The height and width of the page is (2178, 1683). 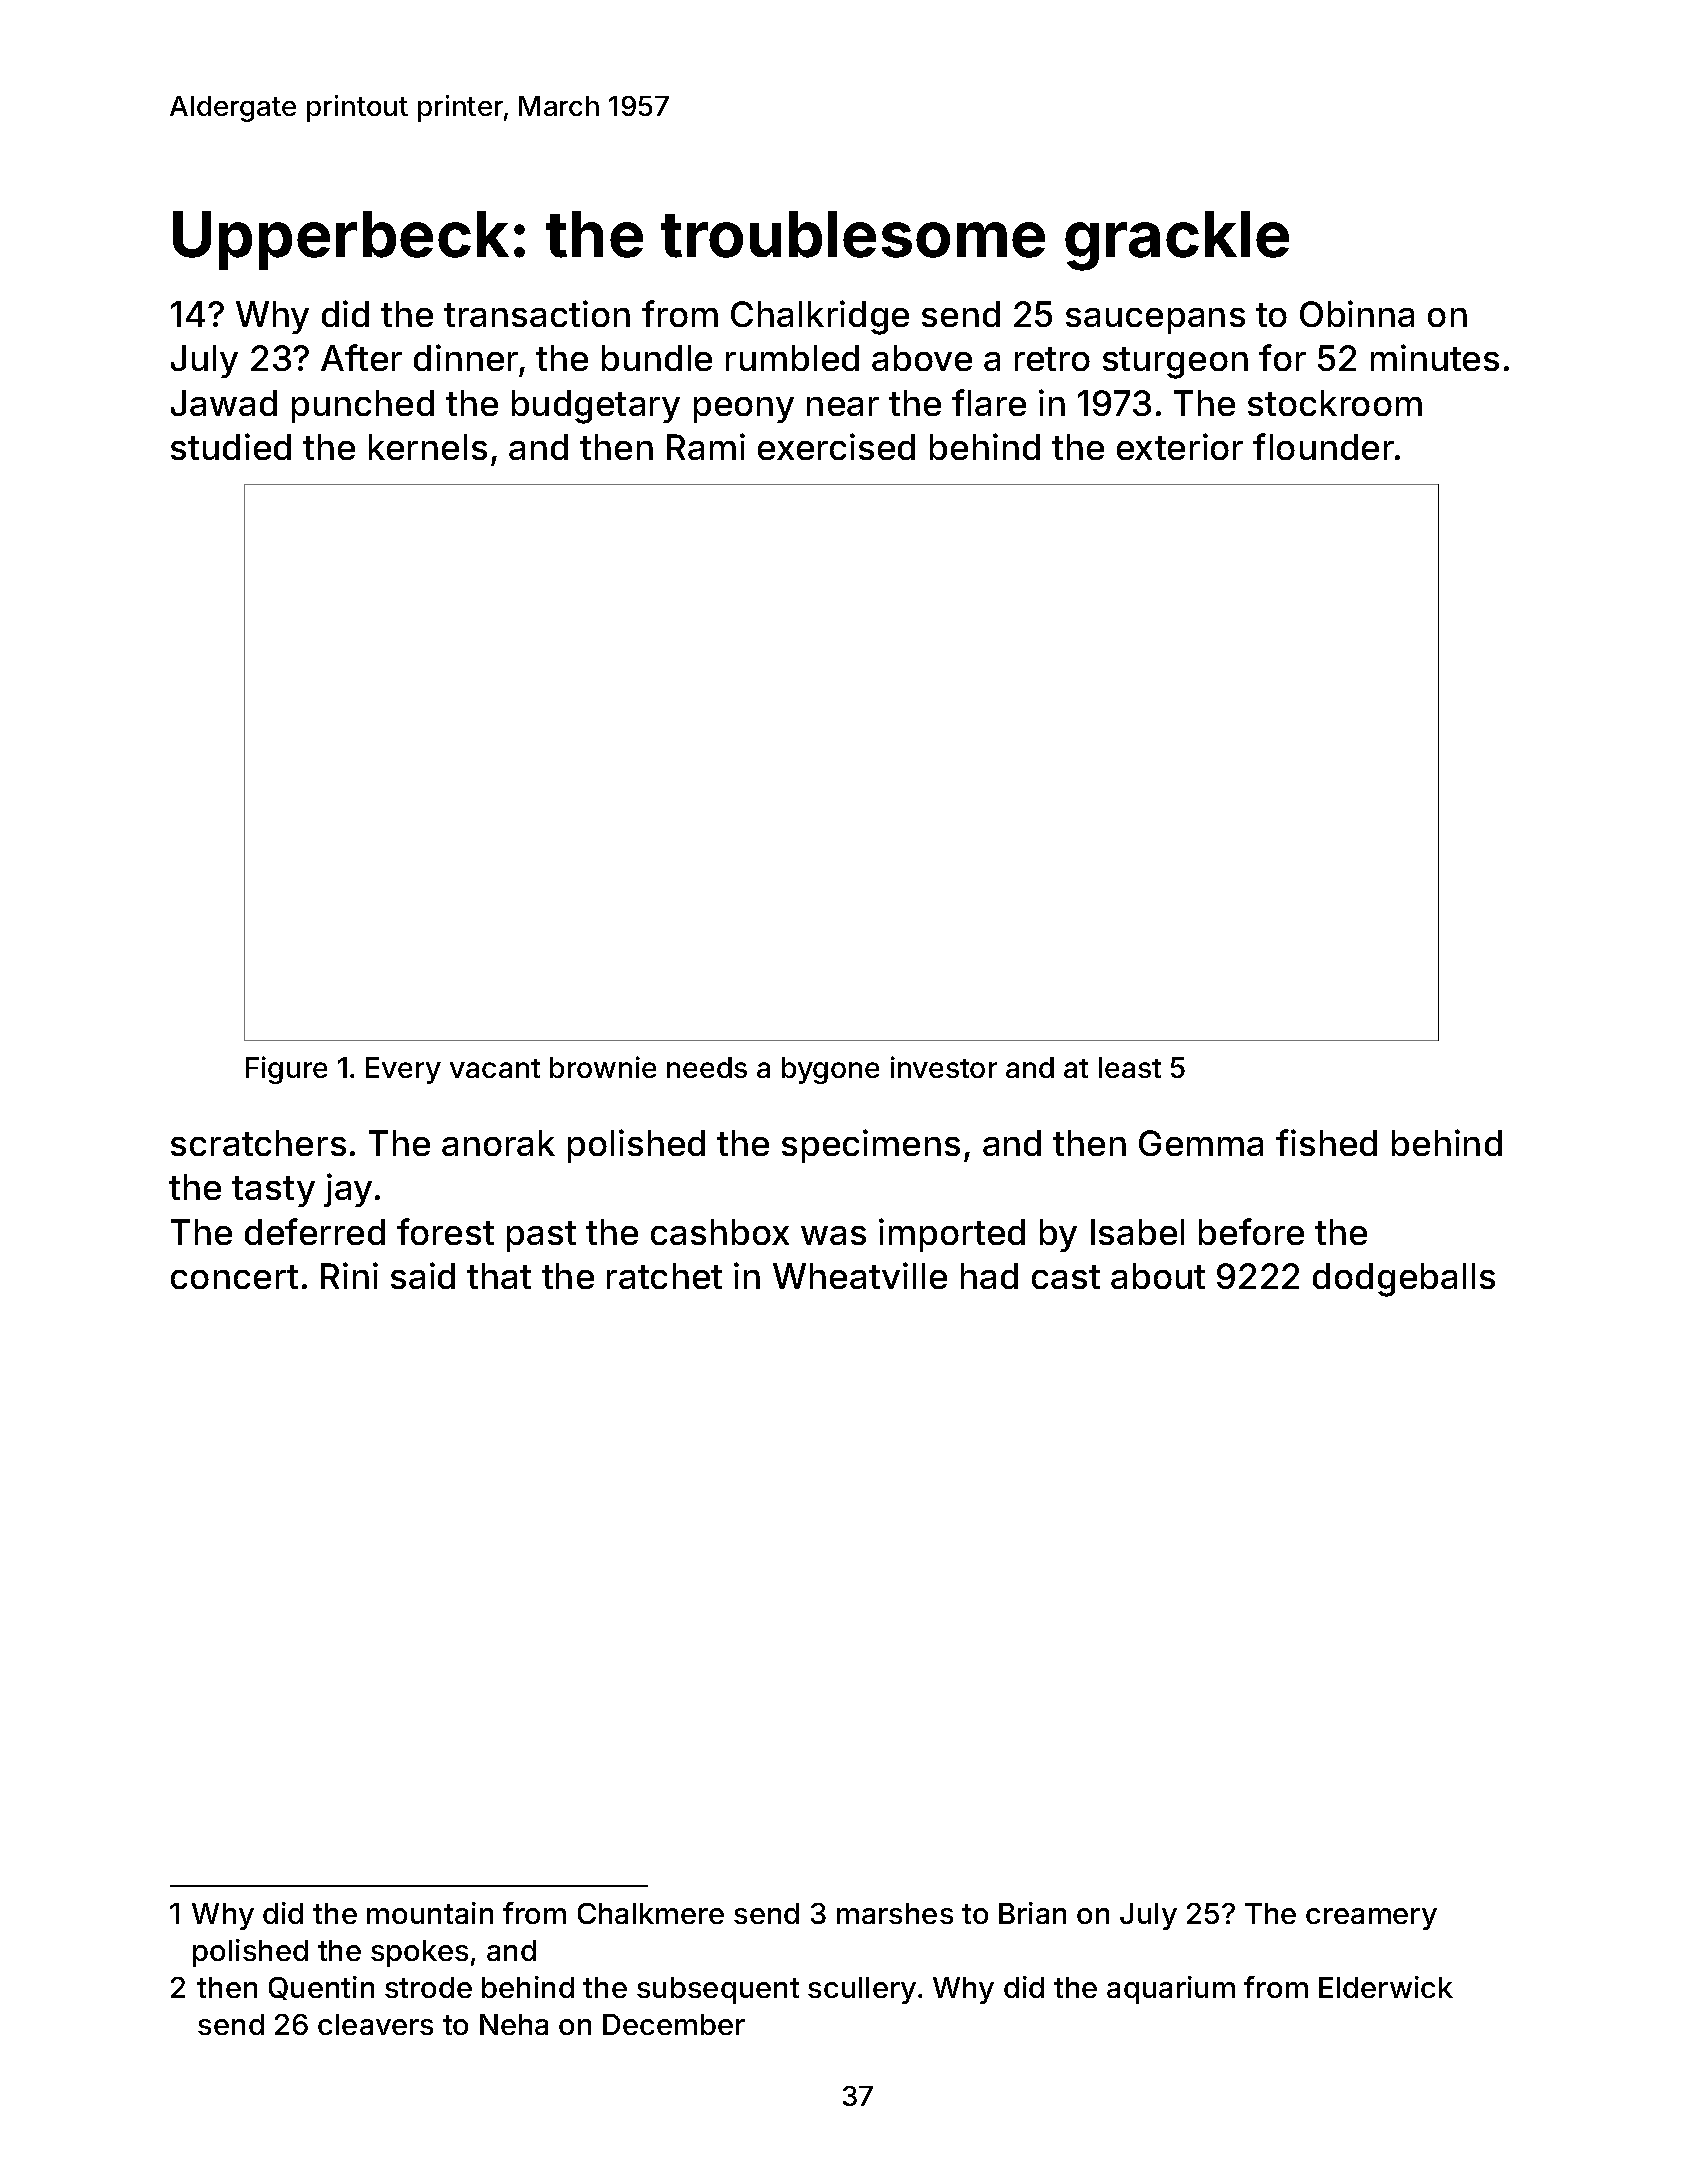 What do you see at coordinates (1066, 1277) in the page?
I see `cast` at bounding box center [1066, 1277].
